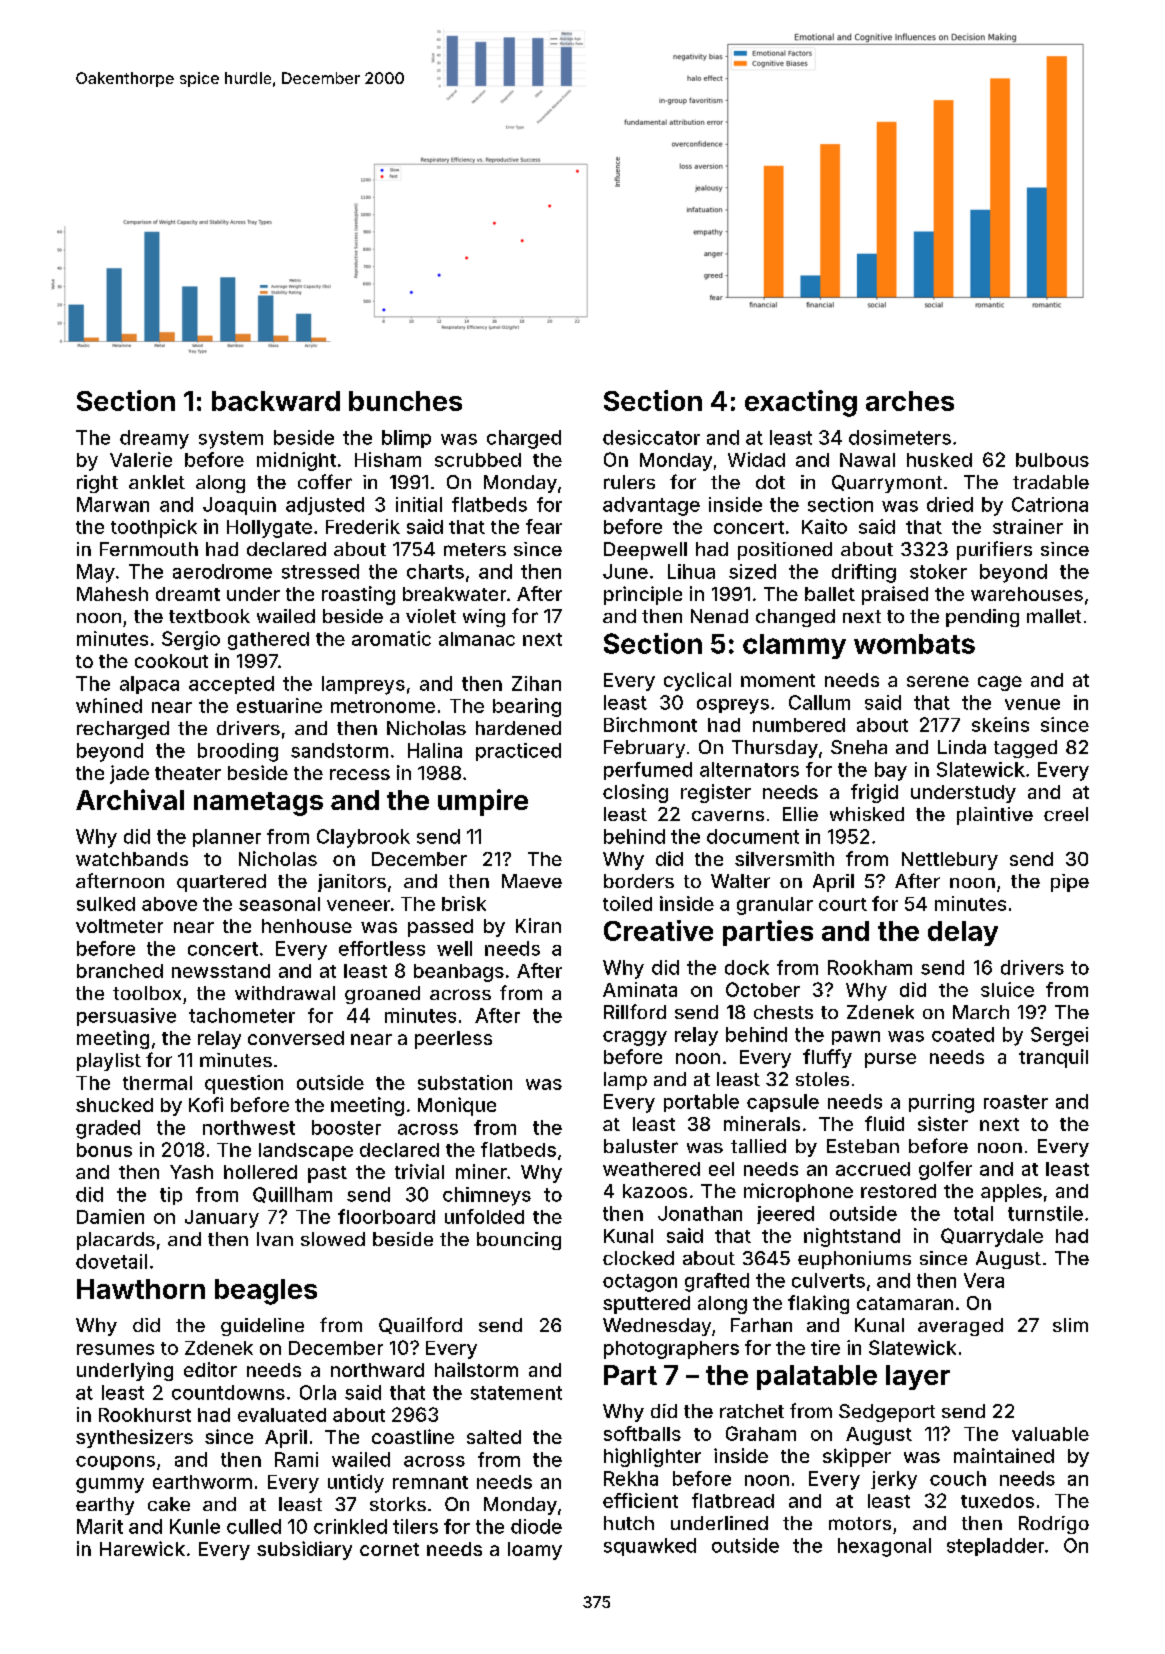 The width and height of the page is (1165, 1654). I want to click on passed, so click(440, 928).
